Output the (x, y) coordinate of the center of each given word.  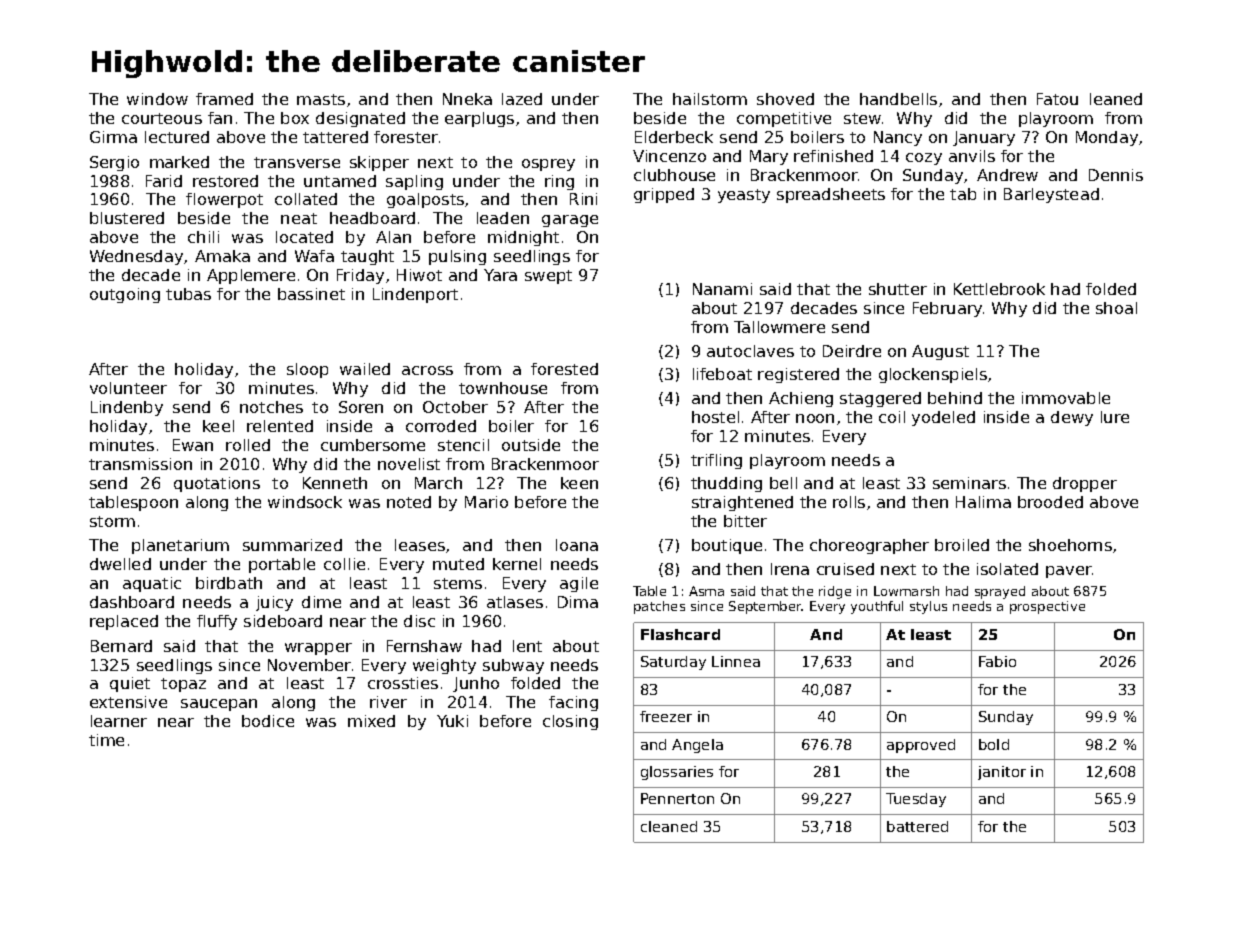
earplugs (479, 119)
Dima (578, 602)
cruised (845, 569)
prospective (1047, 607)
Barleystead (1051, 195)
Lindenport (415, 295)
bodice (268, 721)
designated (360, 119)
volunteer (128, 388)
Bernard (121, 646)
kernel (517, 564)
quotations (217, 484)
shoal (1116, 308)
